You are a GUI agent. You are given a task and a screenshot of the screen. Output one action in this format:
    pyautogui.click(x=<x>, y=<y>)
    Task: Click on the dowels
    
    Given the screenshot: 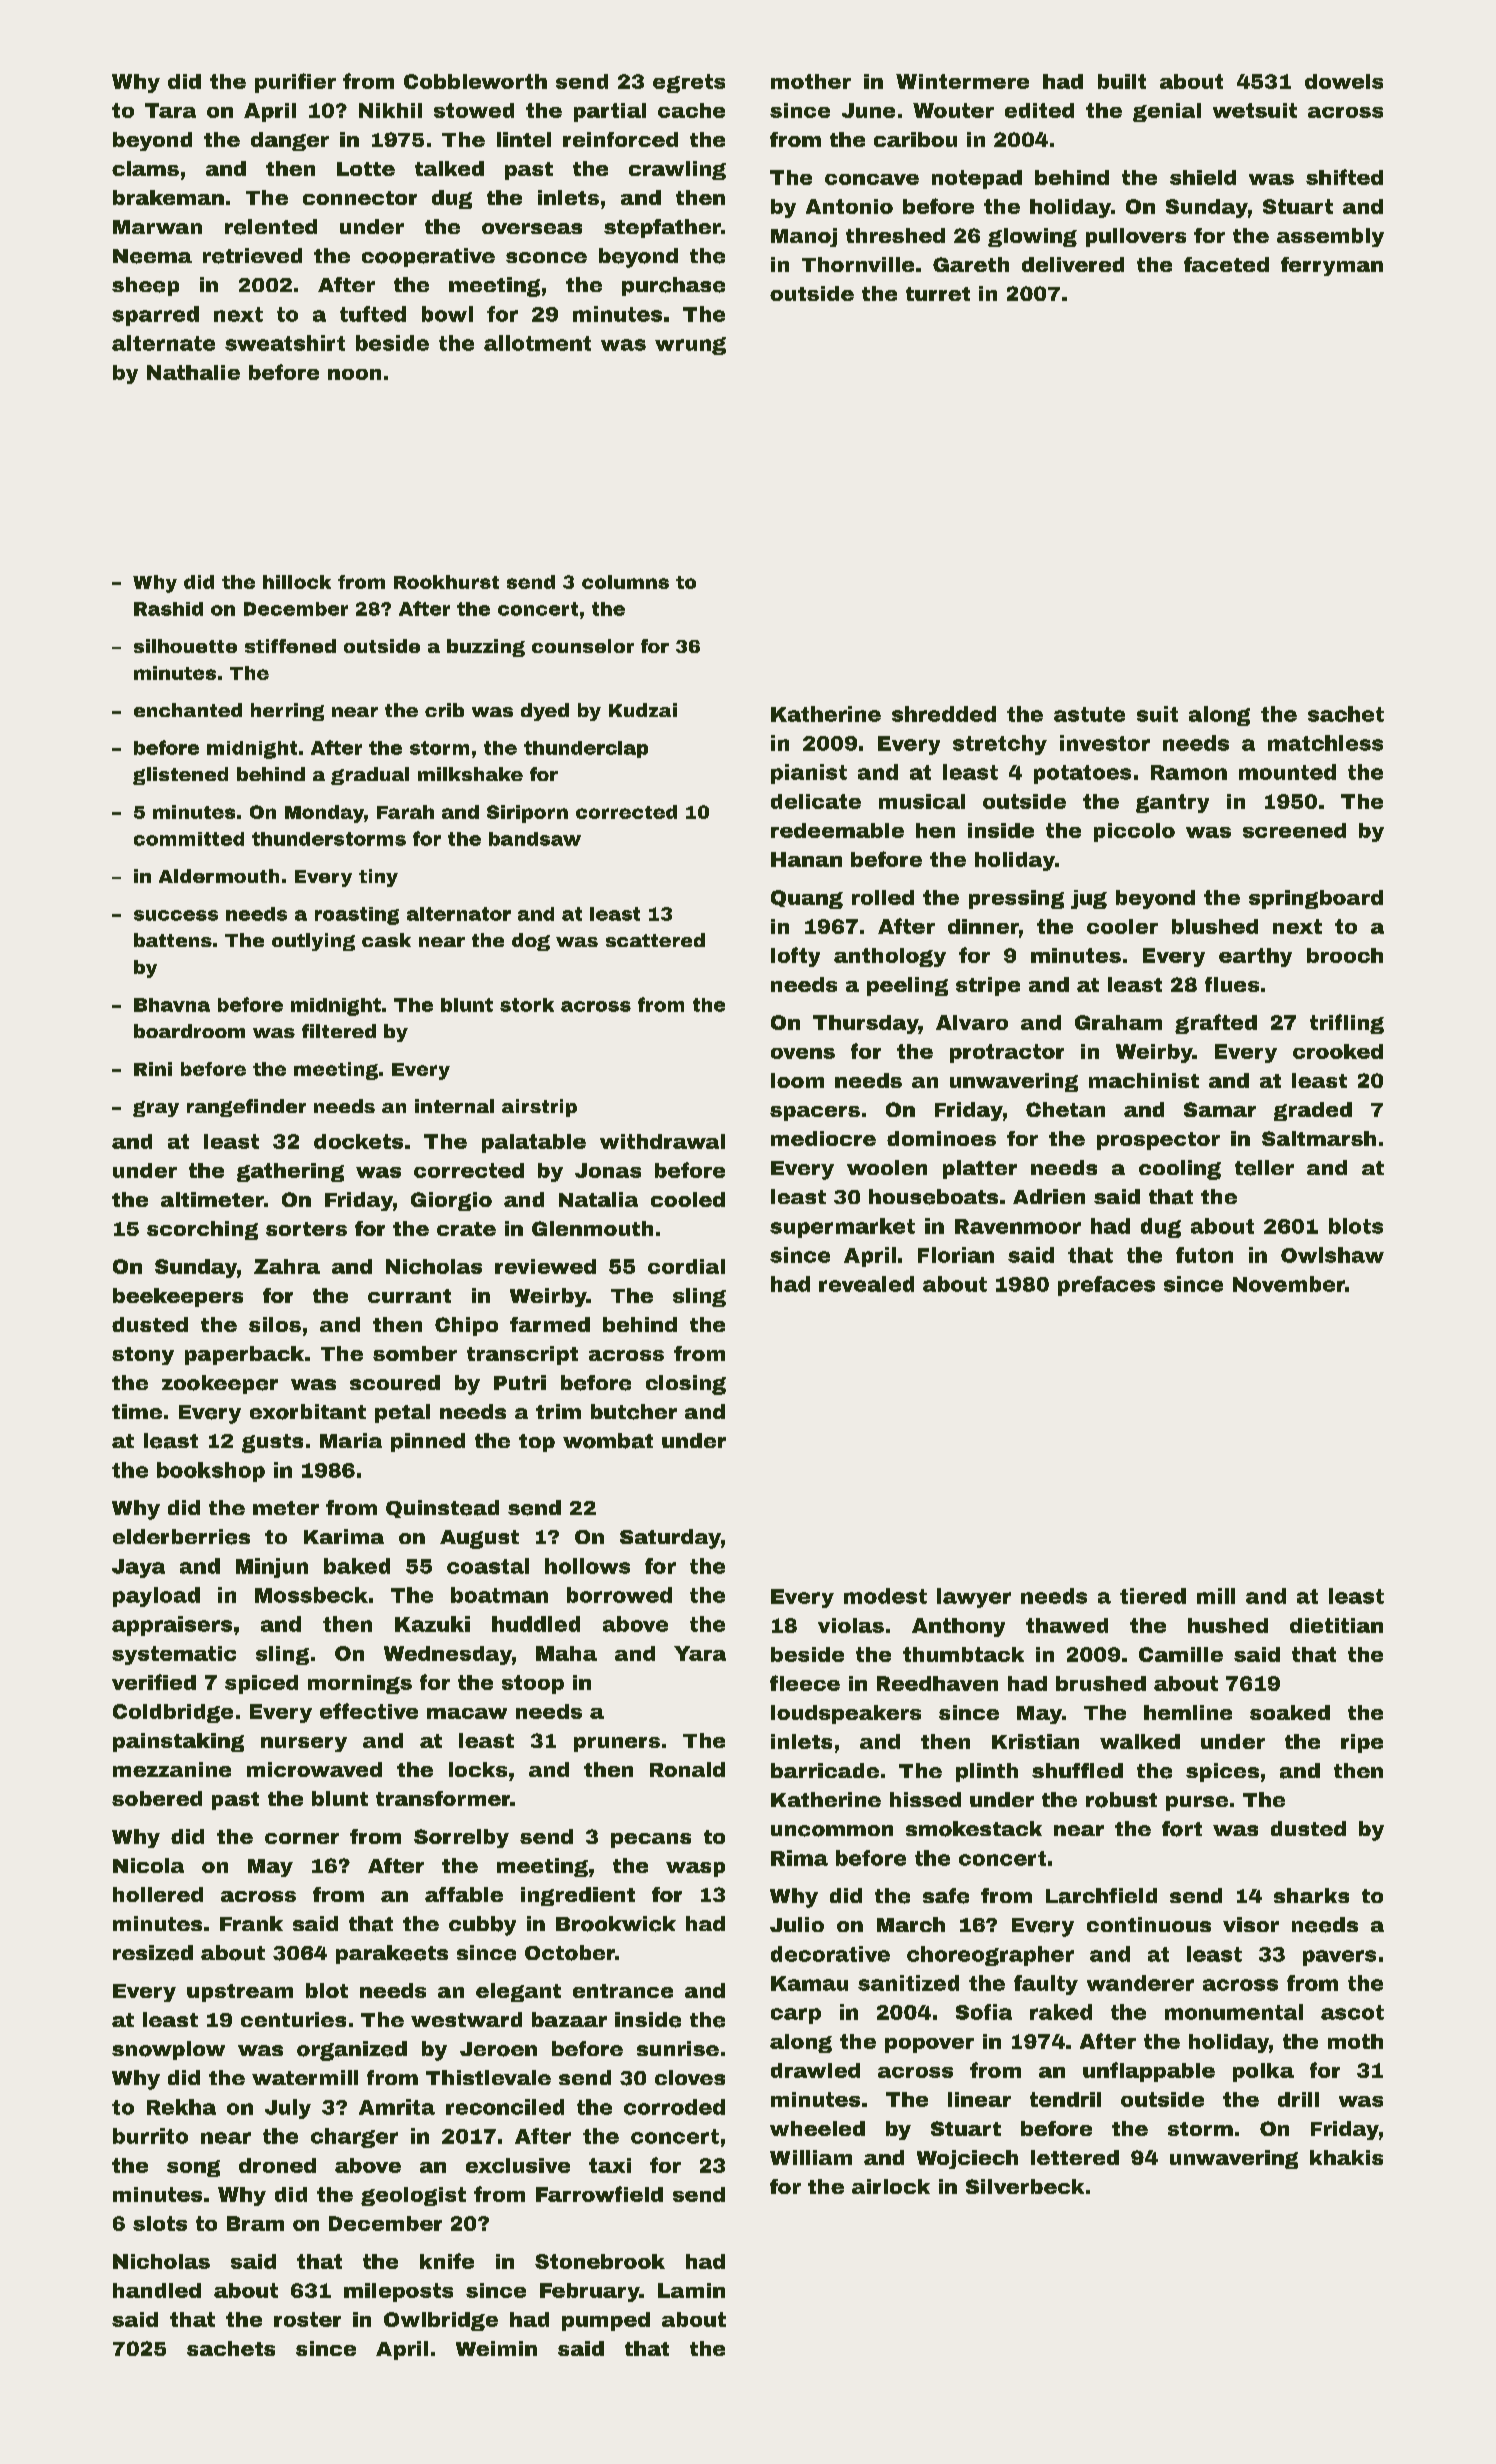 What is the action you would take?
    pyautogui.click(x=1344, y=81)
